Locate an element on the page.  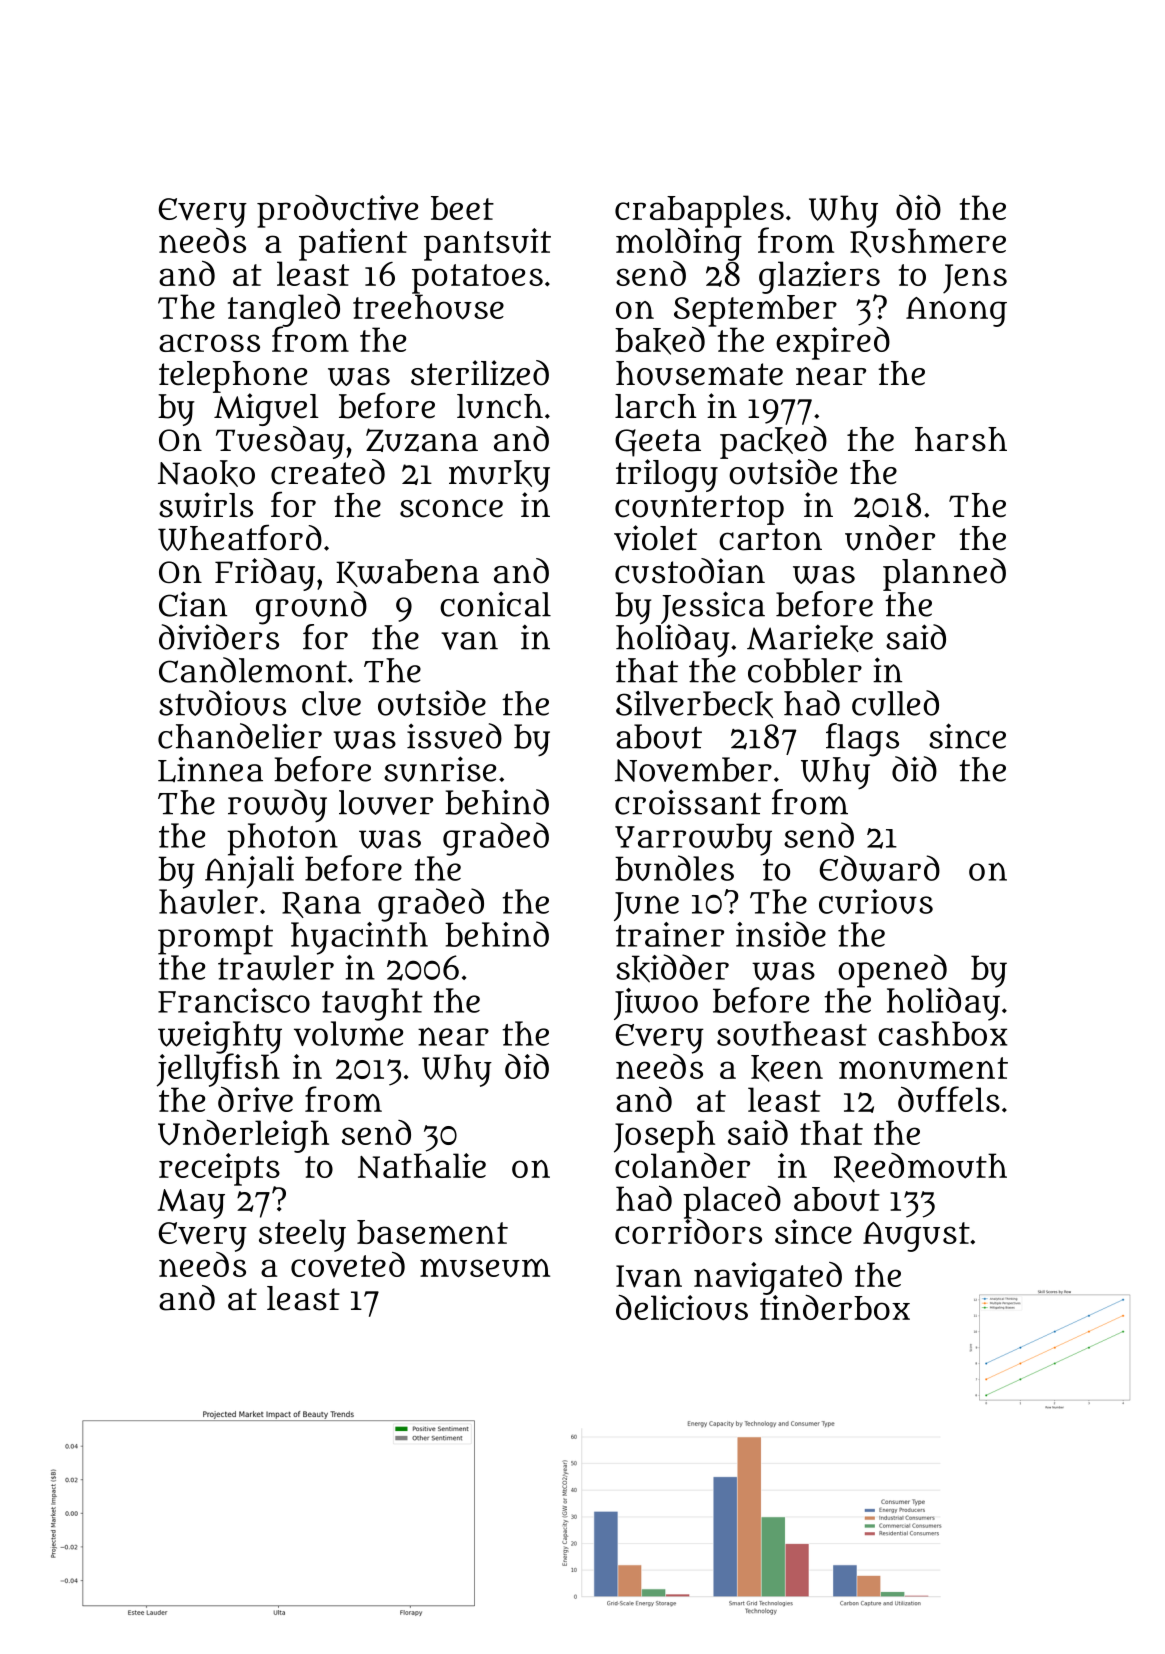
Nathalie is located at coordinates (422, 1165).
